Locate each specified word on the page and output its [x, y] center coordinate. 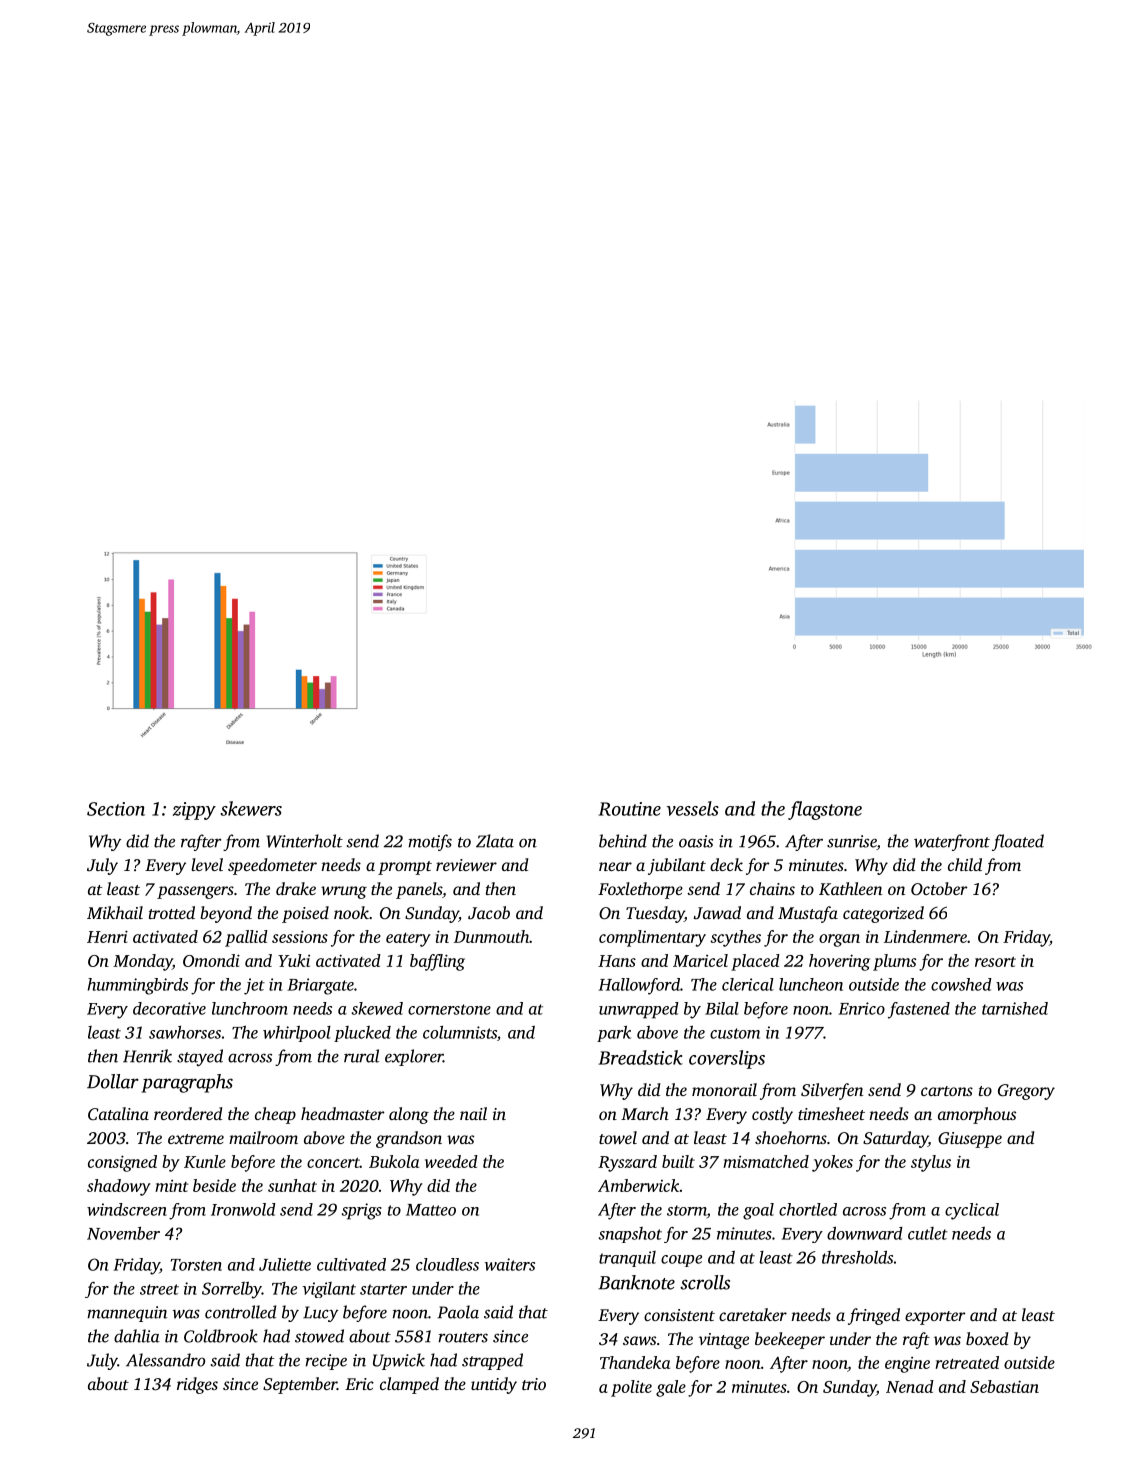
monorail [724, 1089]
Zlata [495, 841]
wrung [344, 892]
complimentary [652, 938]
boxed [987, 1338]
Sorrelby [232, 1290]
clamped [409, 1385]
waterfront [952, 842]
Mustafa [808, 914]
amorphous [977, 1115]
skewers [251, 808]
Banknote [636, 1282]
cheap [275, 1115]
